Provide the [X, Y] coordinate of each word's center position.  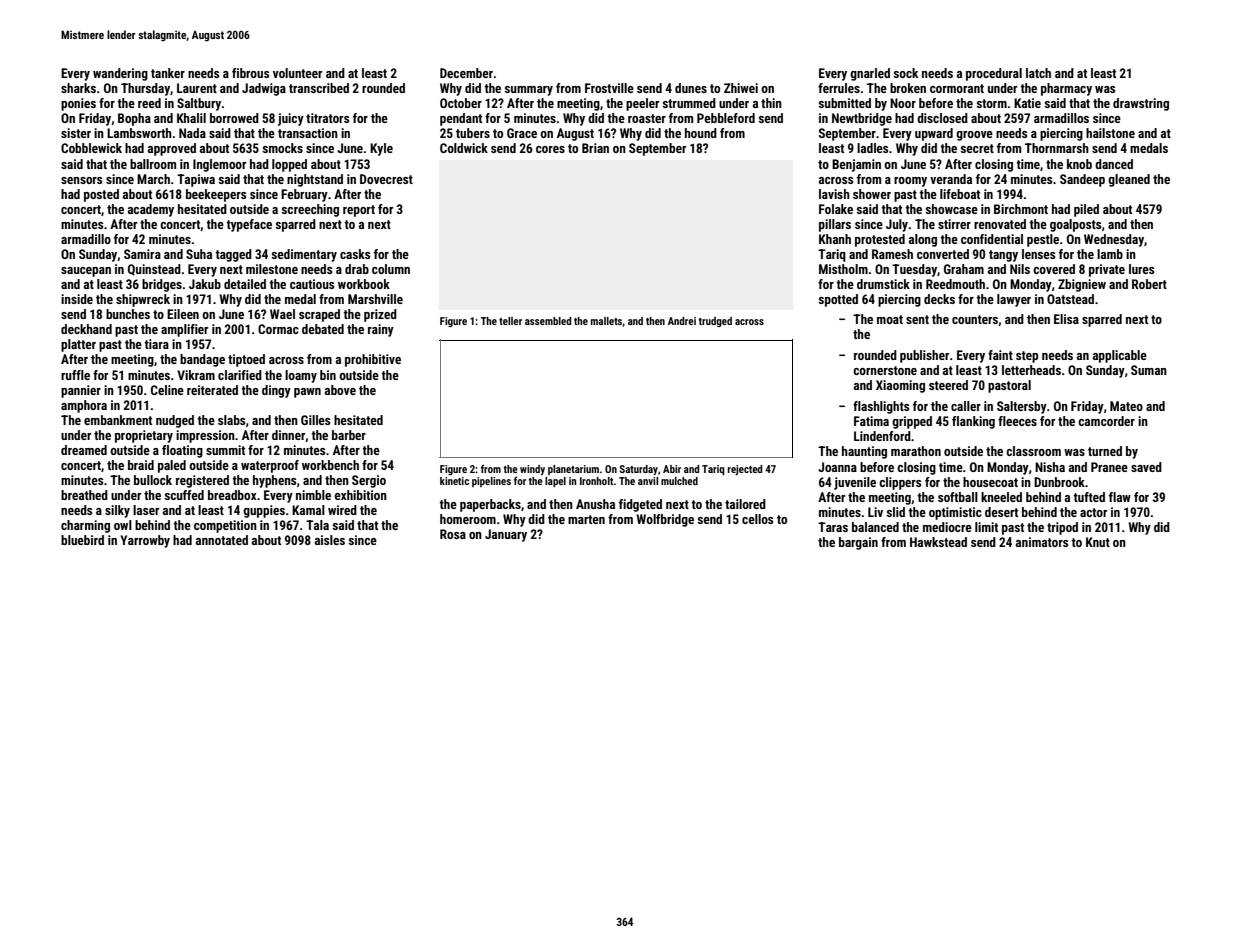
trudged [715, 322]
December [466, 73]
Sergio [369, 481]
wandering [120, 74]
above [340, 390]
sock [906, 73]
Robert [1149, 284]
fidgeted [640, 505]
